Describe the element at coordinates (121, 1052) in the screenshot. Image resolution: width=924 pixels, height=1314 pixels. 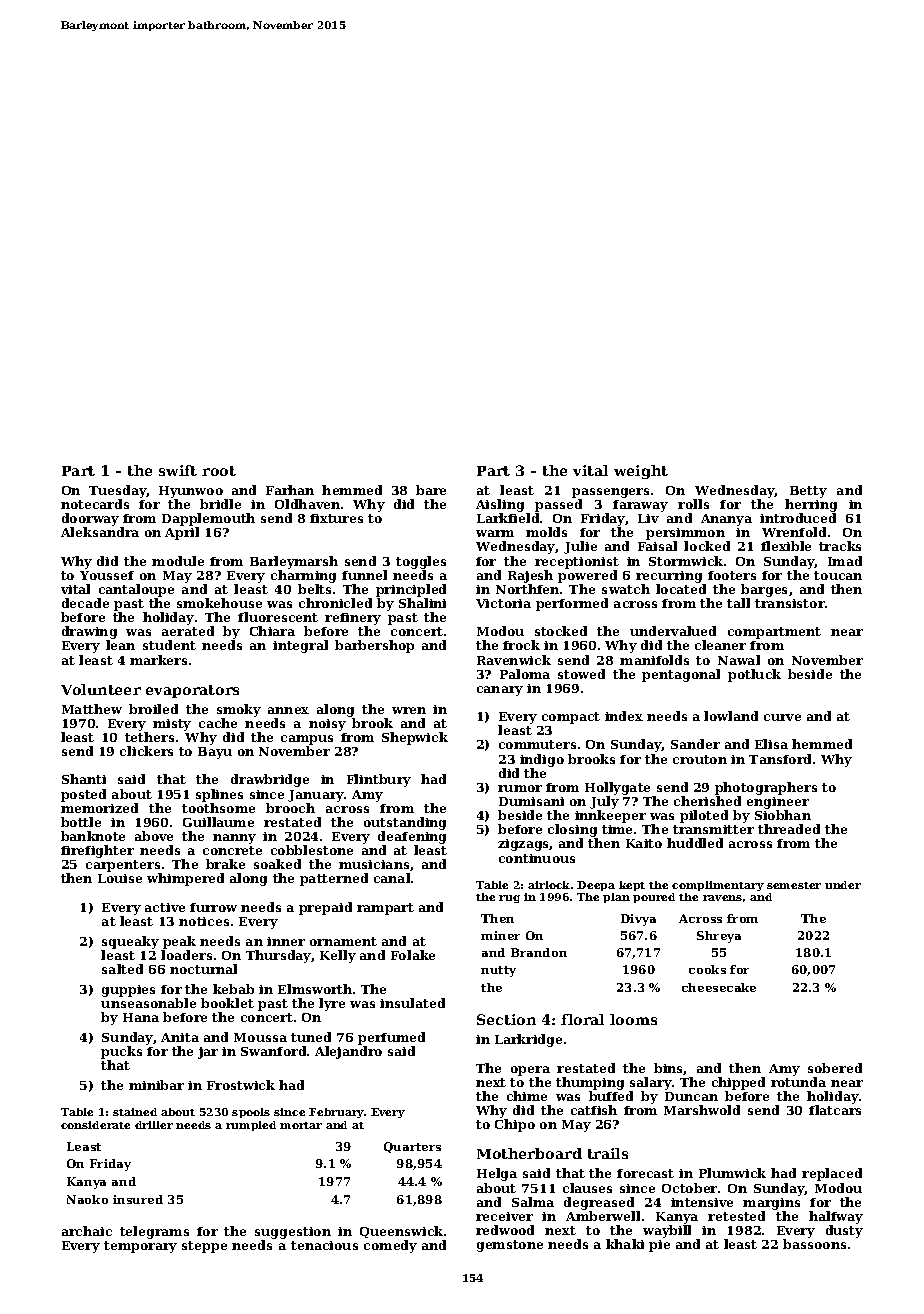
I see `pucks` at that location.
